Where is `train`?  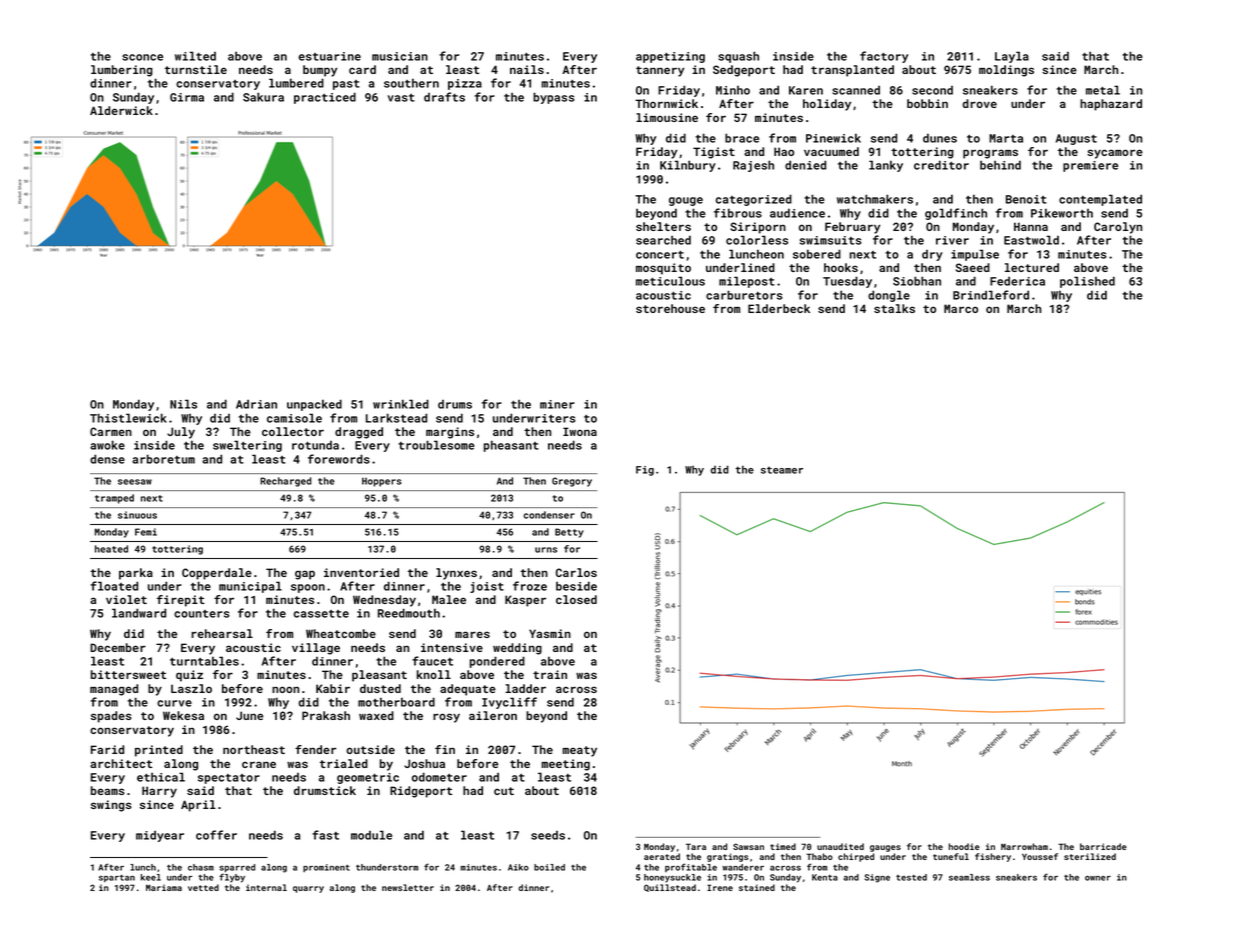
train is located at coordinates (550, 674).
